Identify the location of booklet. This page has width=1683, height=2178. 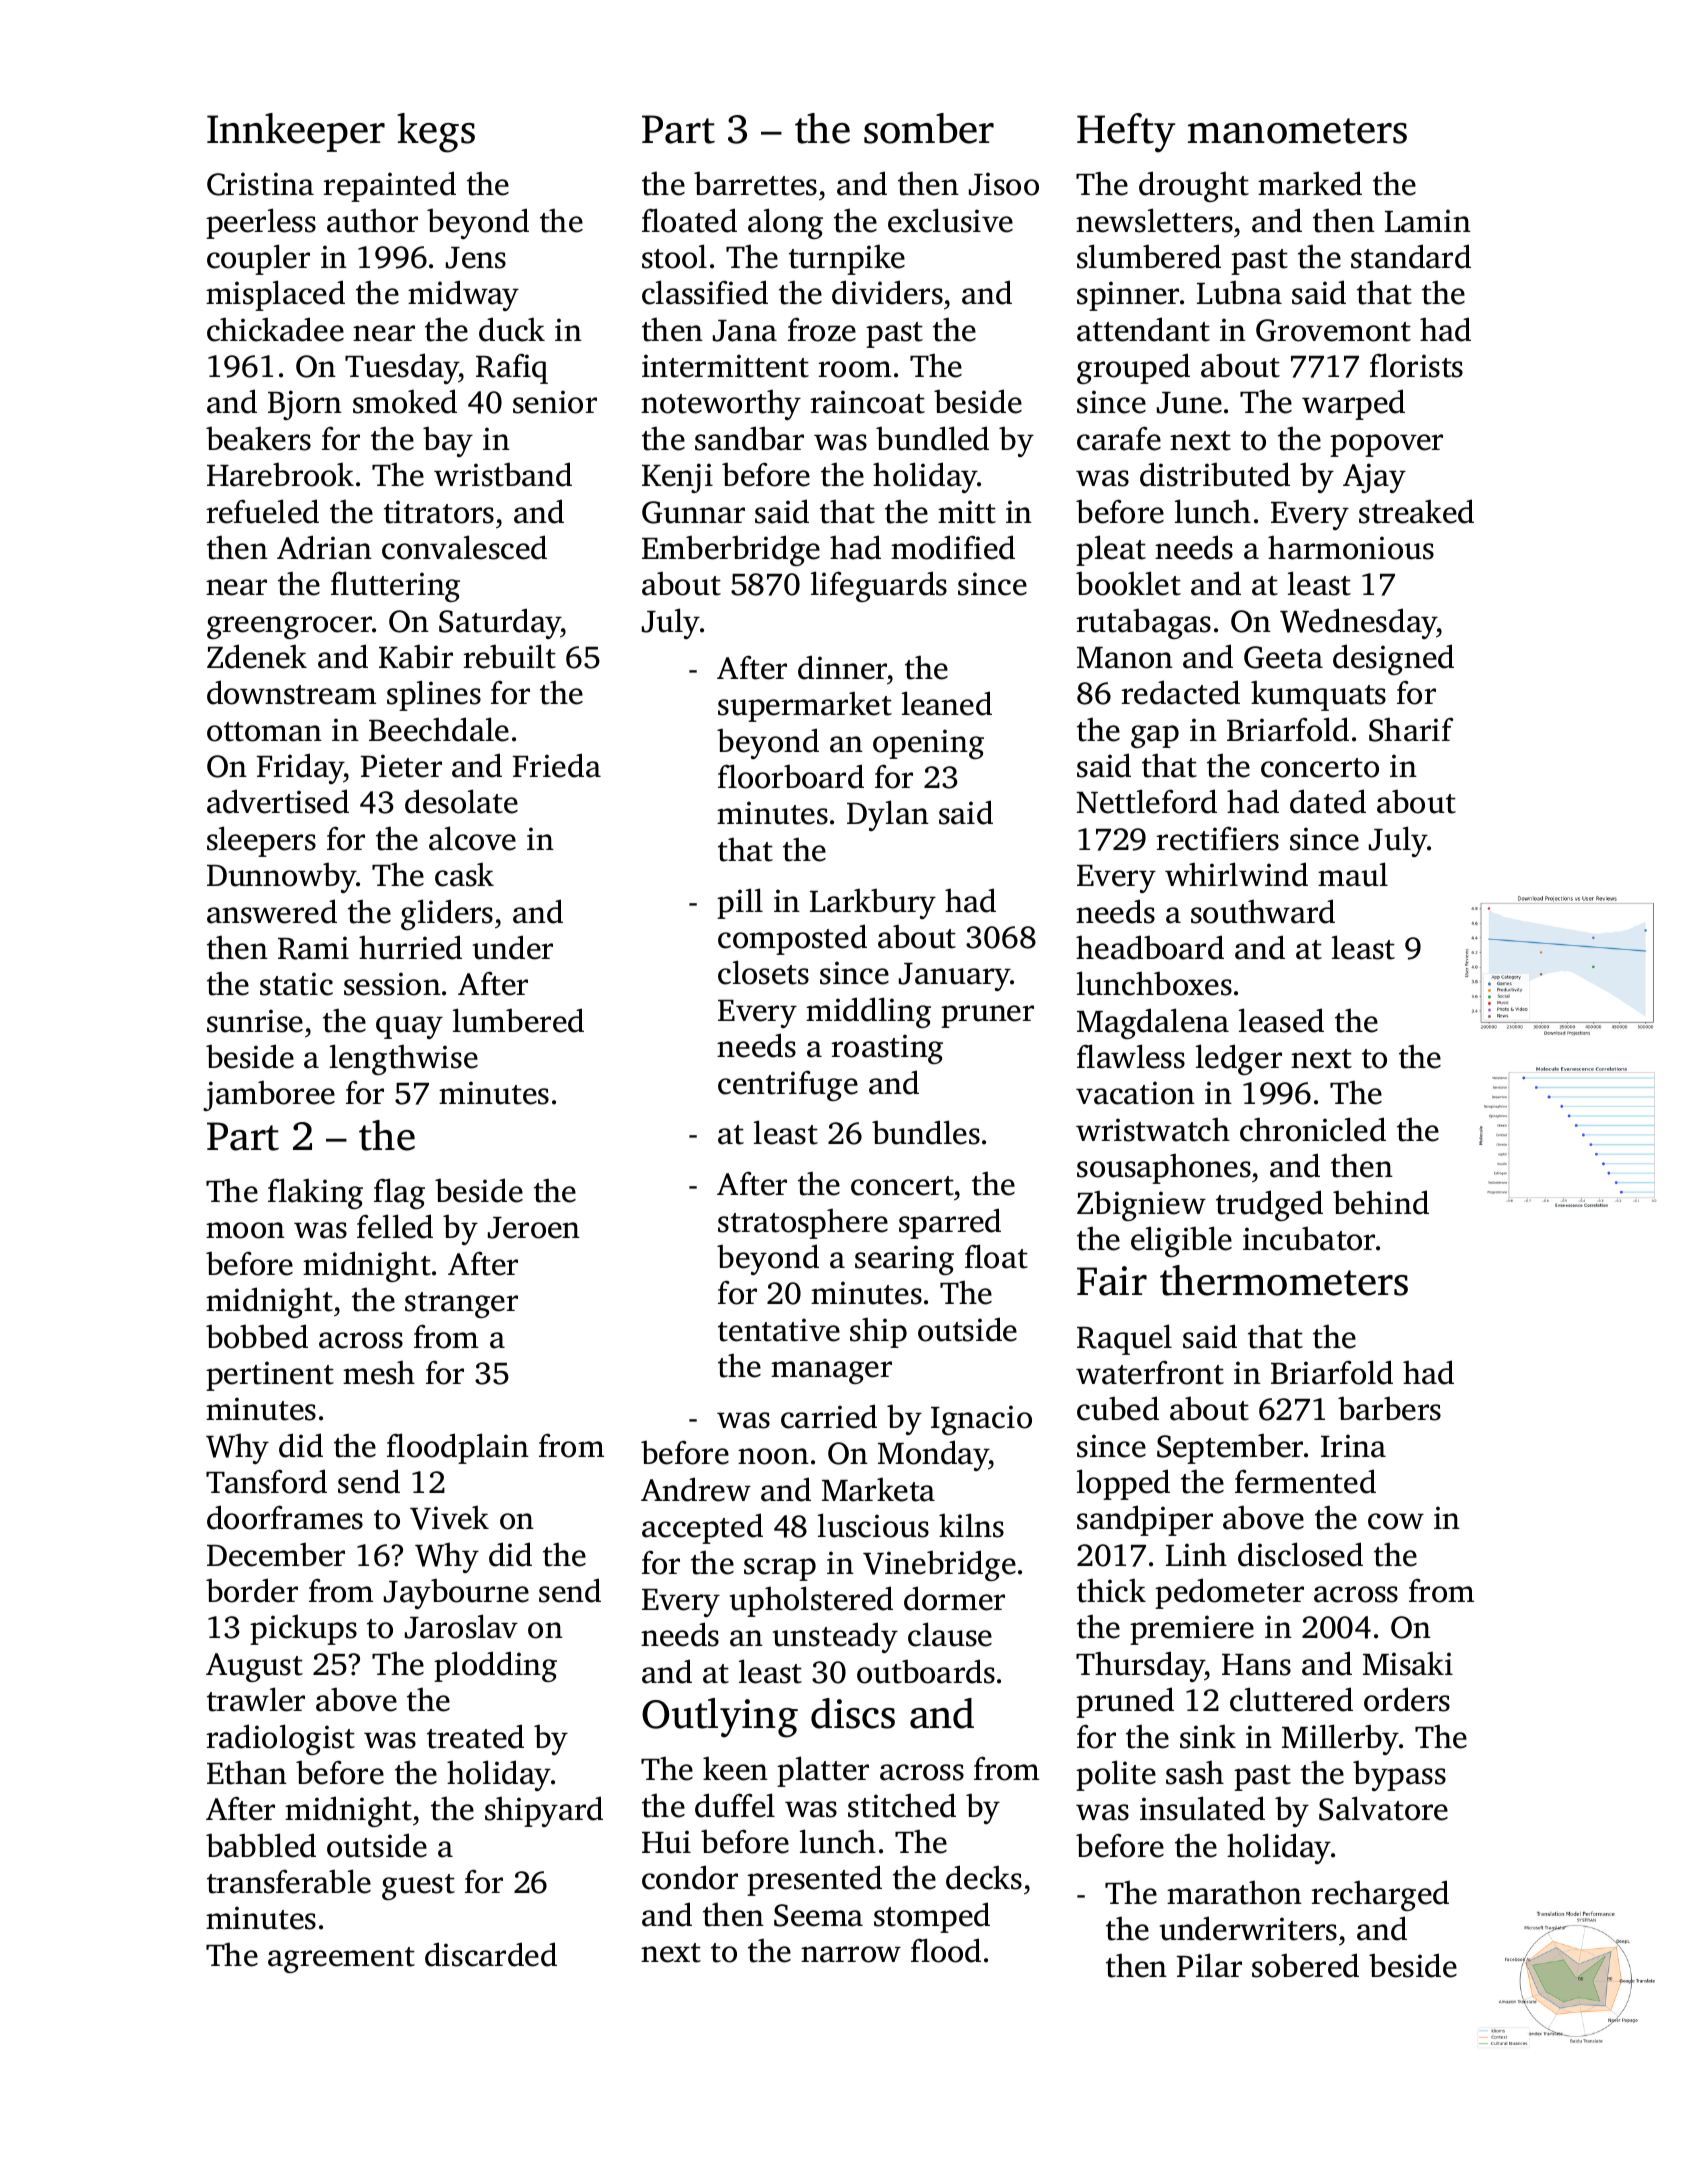
(1128, 583).
